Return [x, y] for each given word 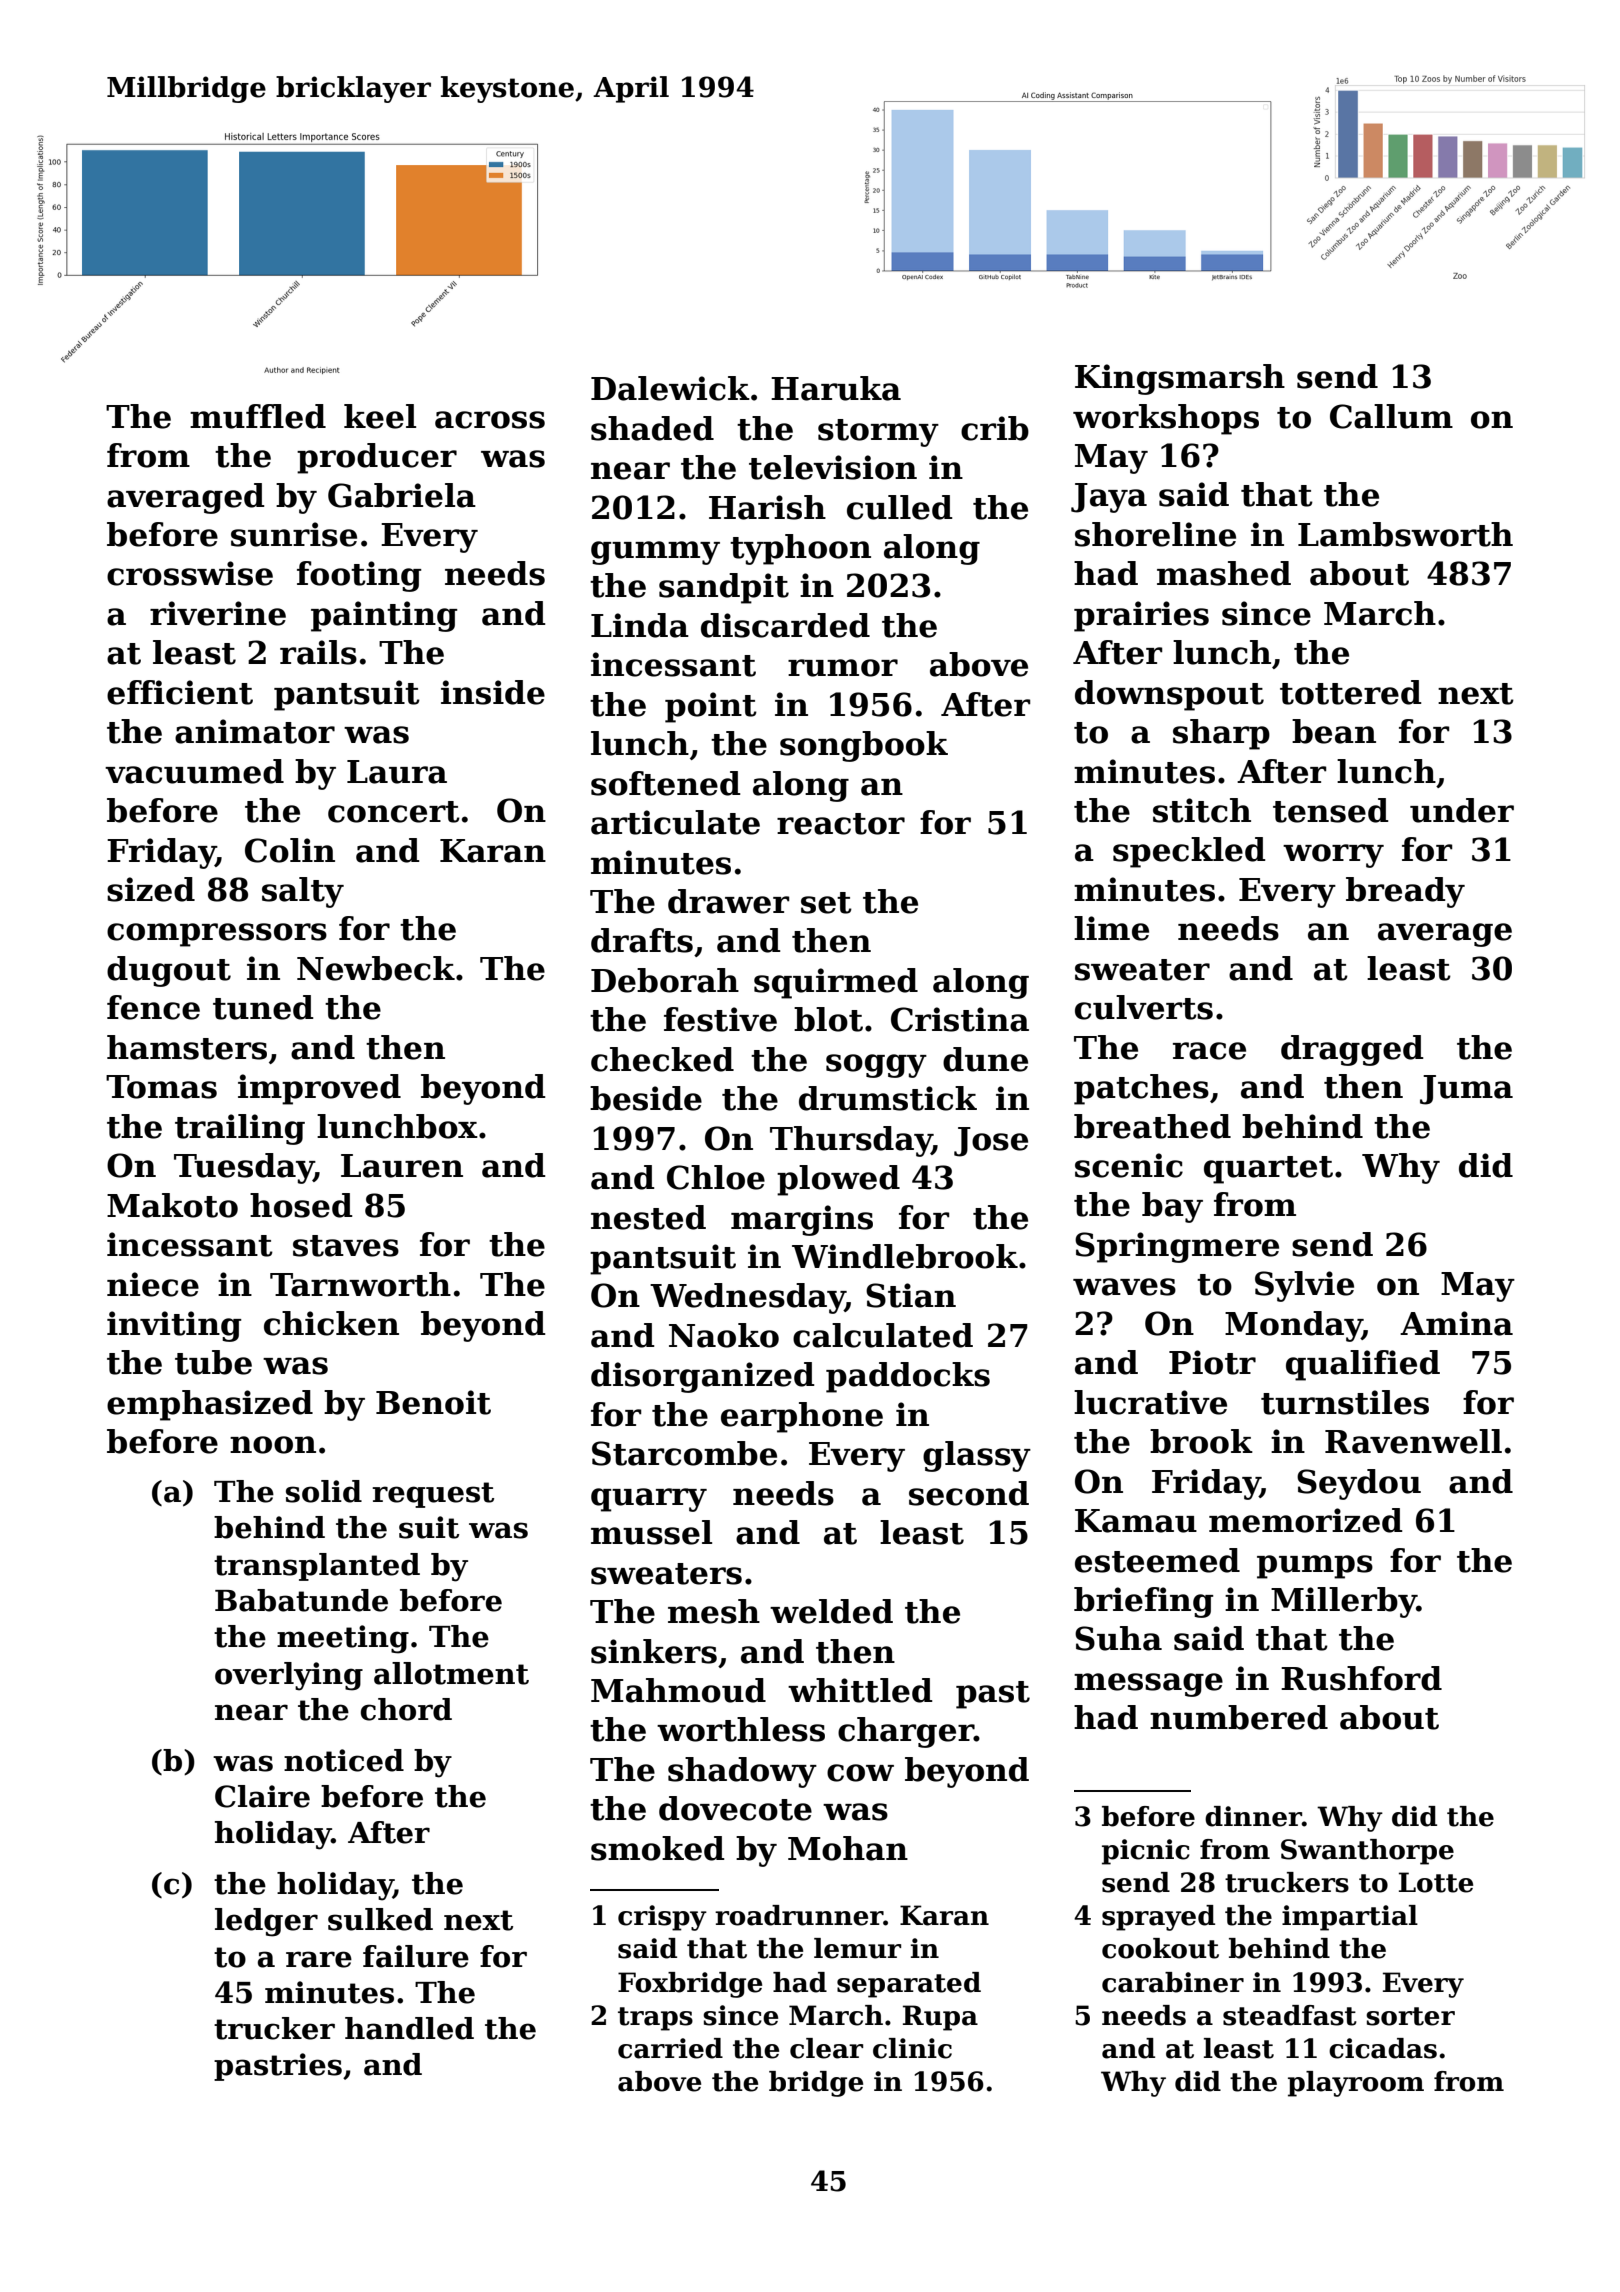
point [711, 707]
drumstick [888, 1098]
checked [662, 1059]
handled [409, 2028]
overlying [289, 1676]
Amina [1456, 1323]
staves [346, 1246]
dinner [1253, 1816]
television [833, 467]
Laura [397, 772]
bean [1334, 731]
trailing [240, 1129]
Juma [1466, 1090]
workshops [1166, 419]
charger [906, 1732]
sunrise [294, 534]
